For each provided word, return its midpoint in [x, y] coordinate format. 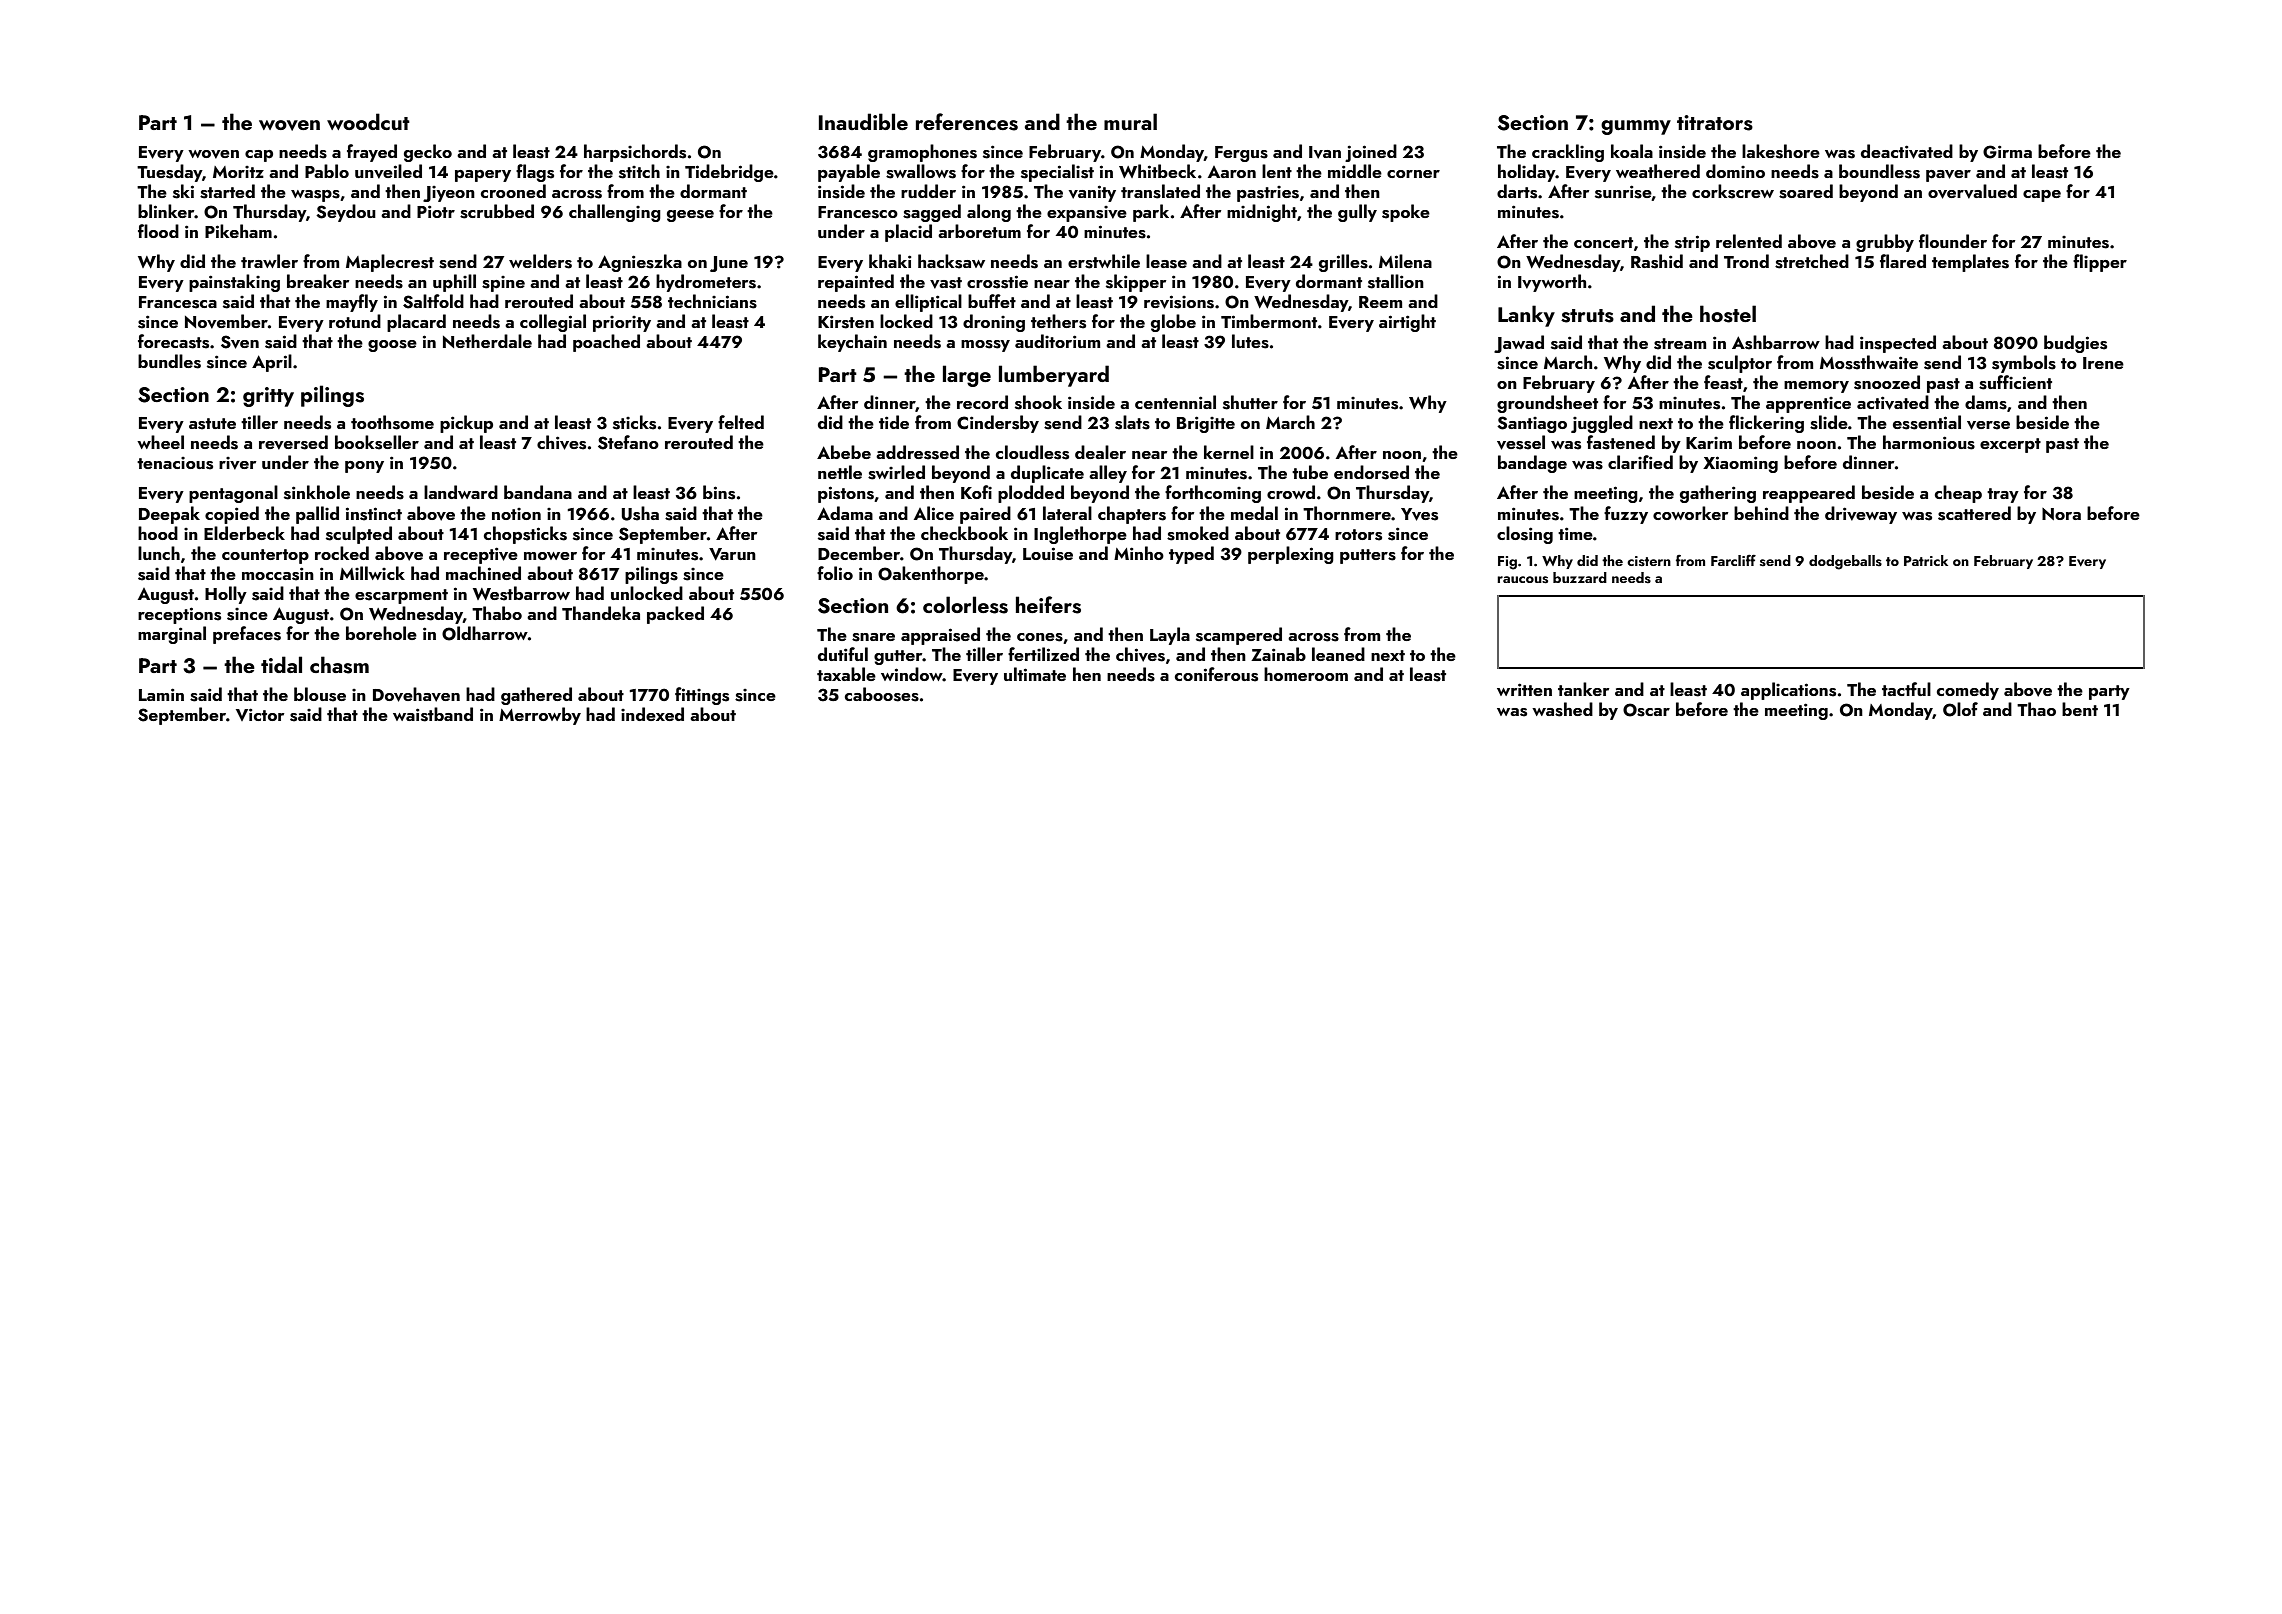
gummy [1636, 127]
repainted [856, 283]
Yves [1419, 514]
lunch [159, 553]
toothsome [392, 422]
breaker [318, 281]
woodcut [368, 121]
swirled [896, 472]
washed [1562, 709]
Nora [2061, 514]
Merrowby [540, 716]
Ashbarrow [1776, 342]
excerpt [2010, 445]
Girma [2007, 152]
